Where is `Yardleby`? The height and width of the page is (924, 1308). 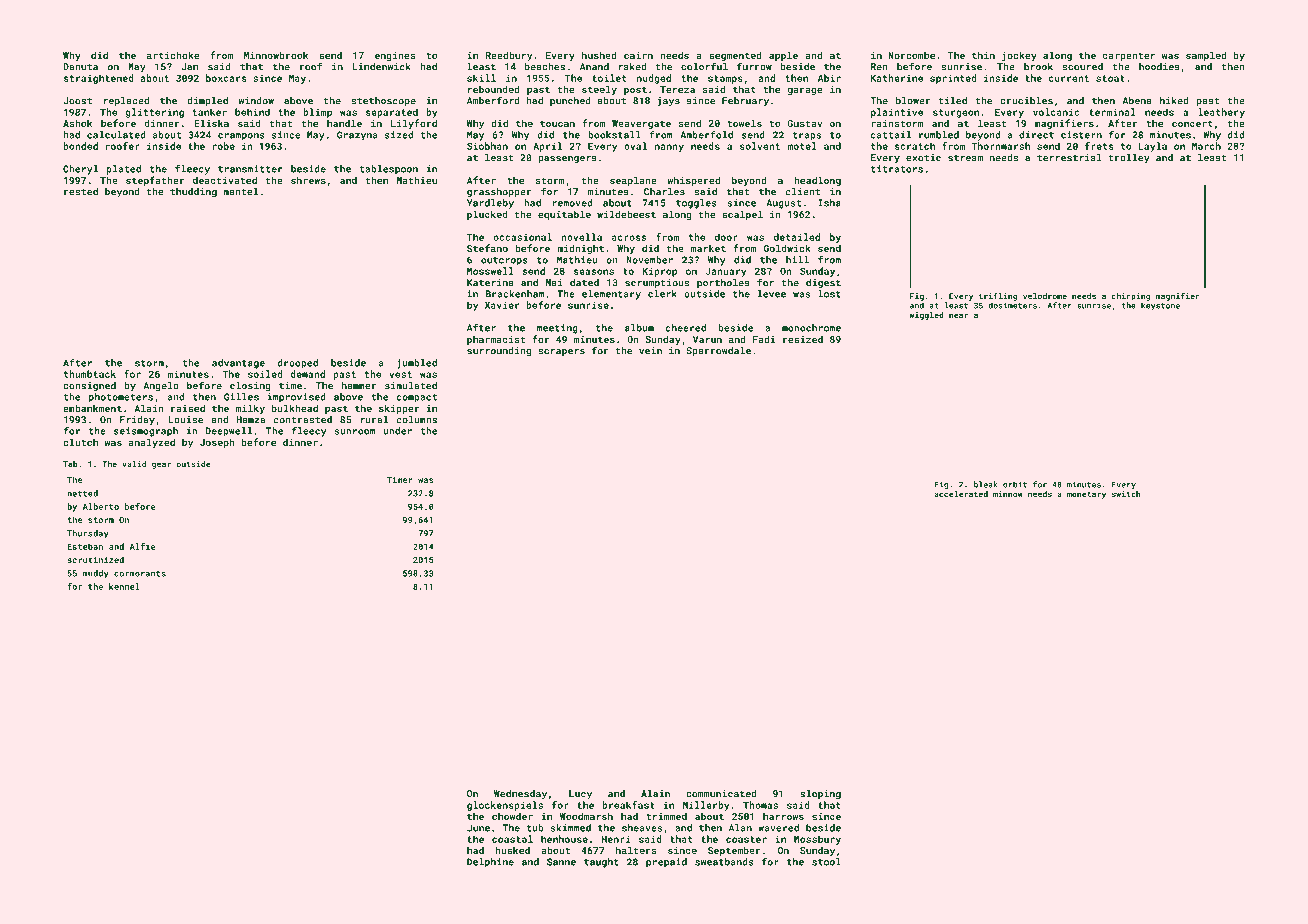
Yardleby is located at coordinates (490, 204).
